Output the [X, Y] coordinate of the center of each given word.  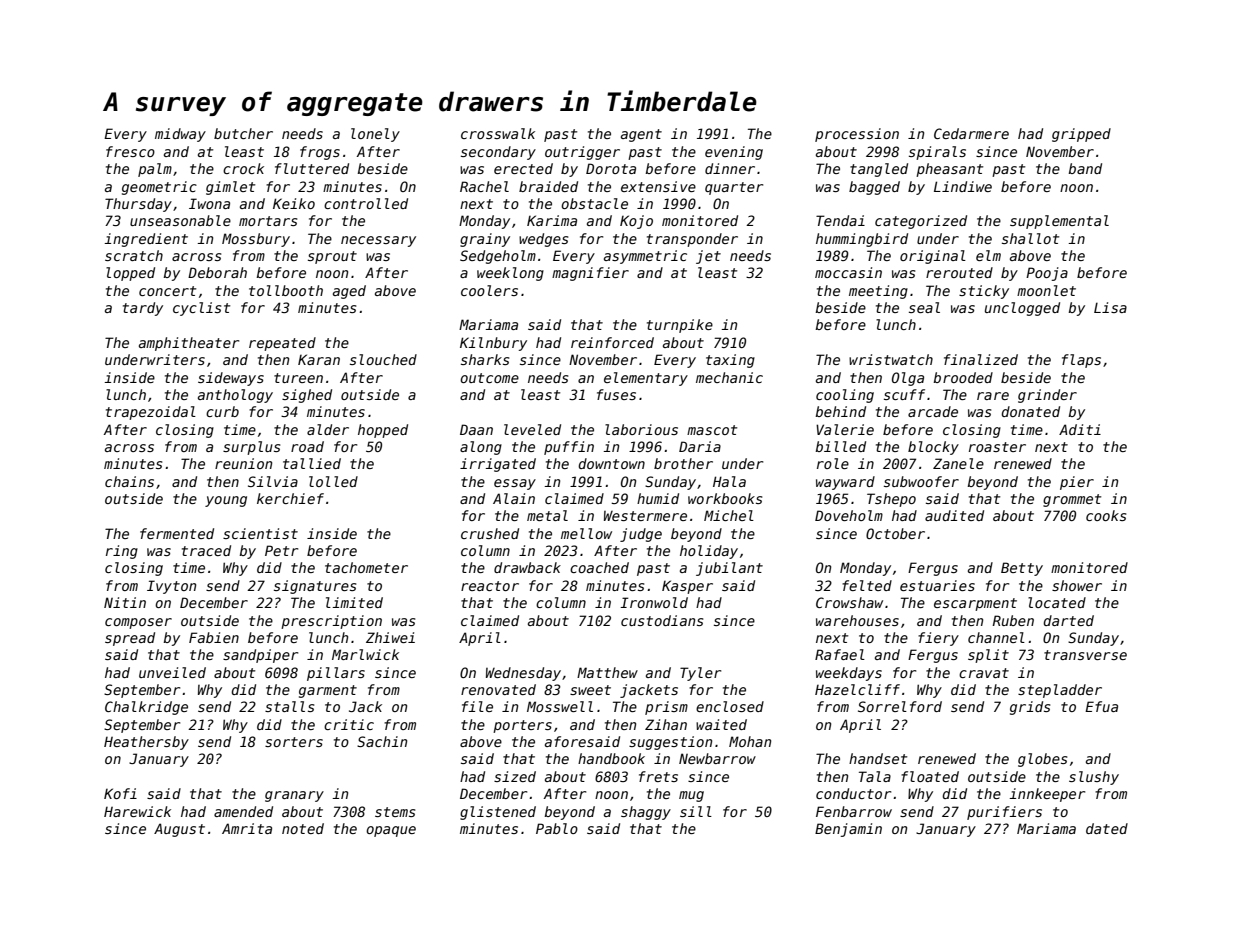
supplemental [1059, 222]
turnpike [680, 326]
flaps [1081, 361]
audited [954, 515]
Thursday [138, 205]
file [477, 706]
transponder [692, 240]
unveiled [172, 672]
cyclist [201, 309]
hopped [383, 431]
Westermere [645, 516]
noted [303, 828]
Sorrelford [900, 706]
